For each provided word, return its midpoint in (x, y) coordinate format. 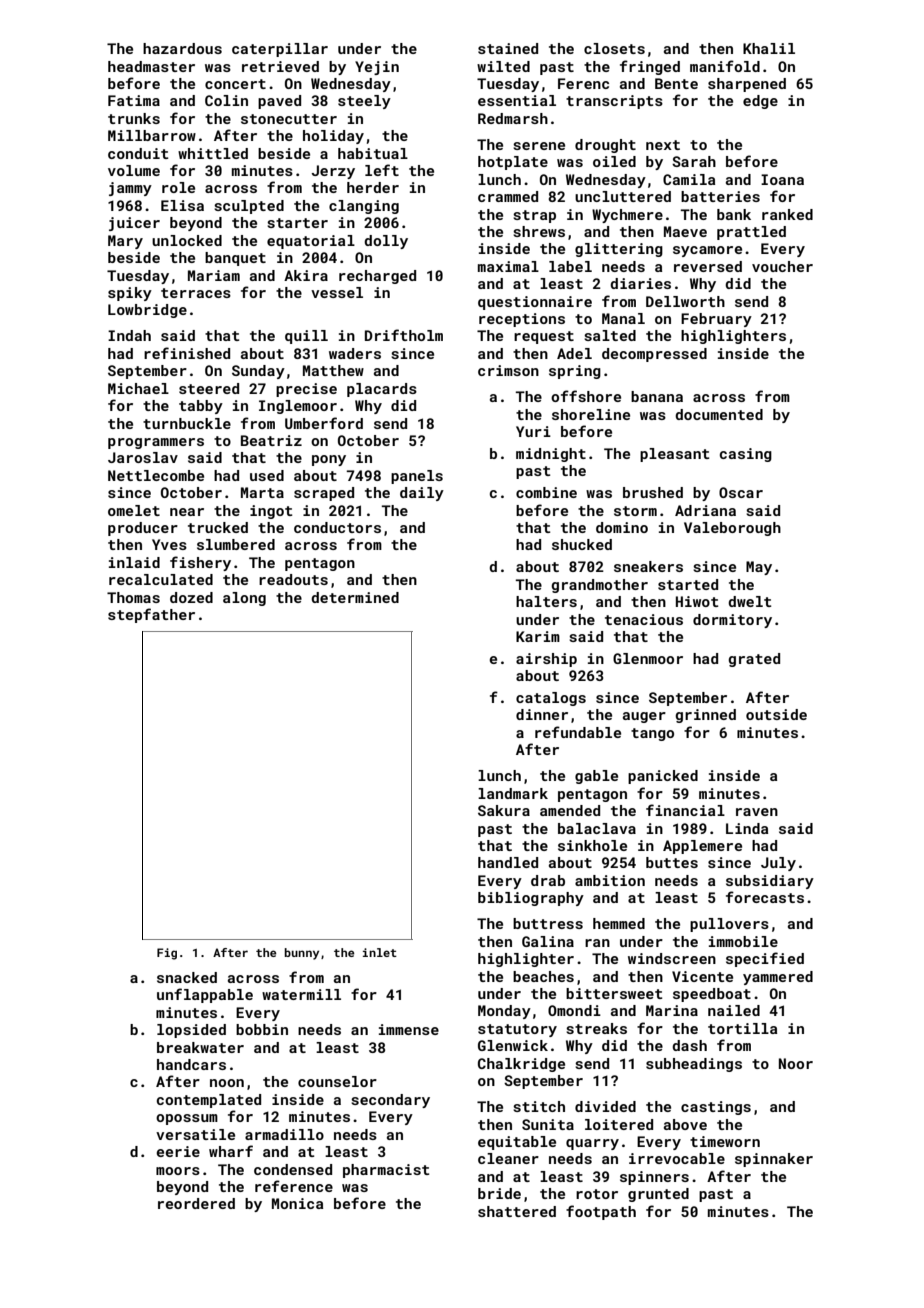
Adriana (705, 510)
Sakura (504, 810)
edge (760, 102)
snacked (187, 977)
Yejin (377, 68)
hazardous (182, 48)
